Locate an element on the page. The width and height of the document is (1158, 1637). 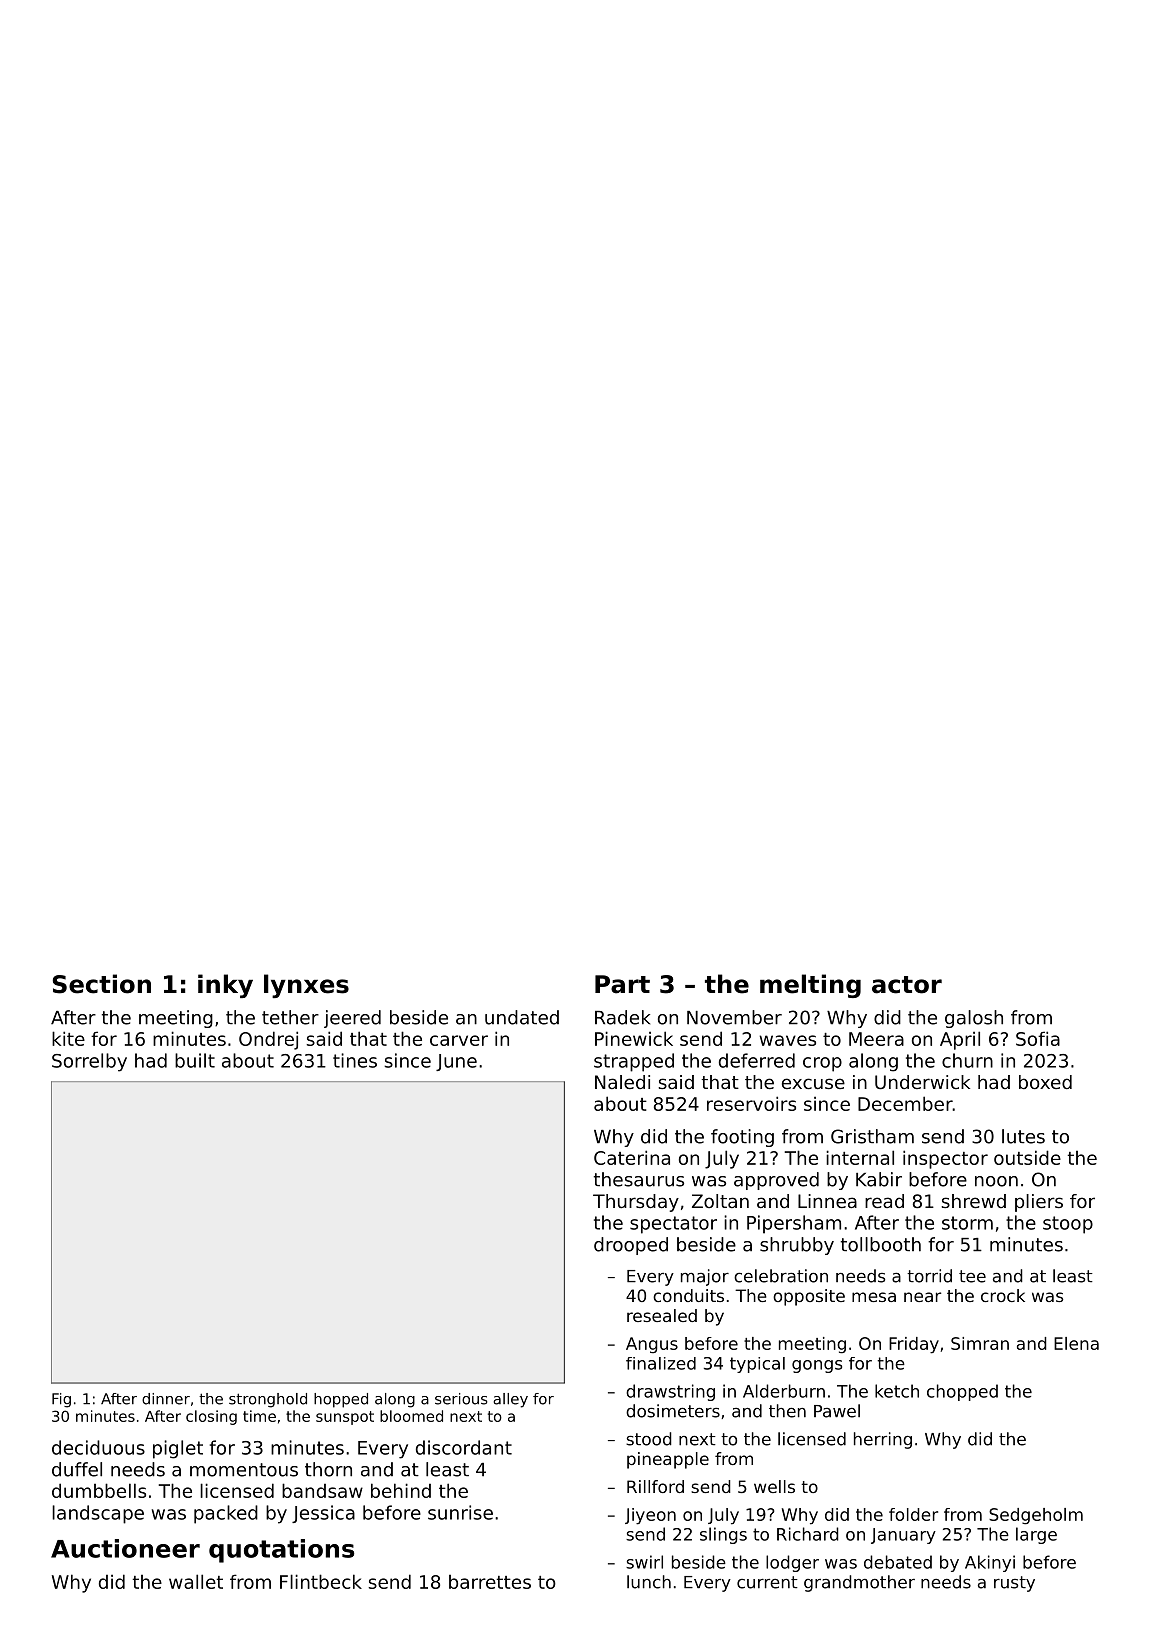
outside is located at coordinates (1027, 1157).
